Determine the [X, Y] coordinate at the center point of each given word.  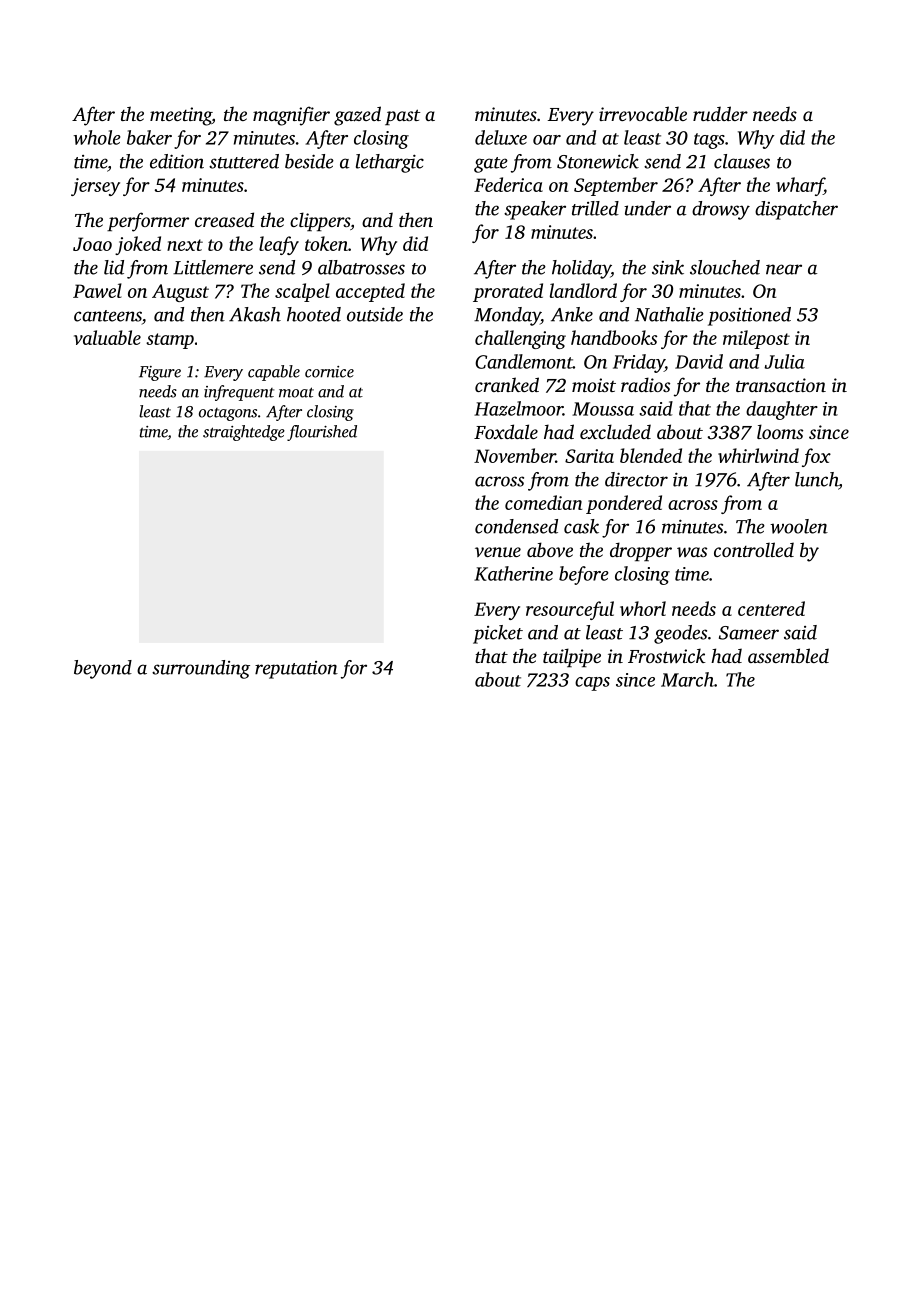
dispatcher [796, 210]
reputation [296, 670]
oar [547, 140]
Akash [255, 314]
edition [177, 161]
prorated [508, 292]
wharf [800, 186]
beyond [103, 669]
